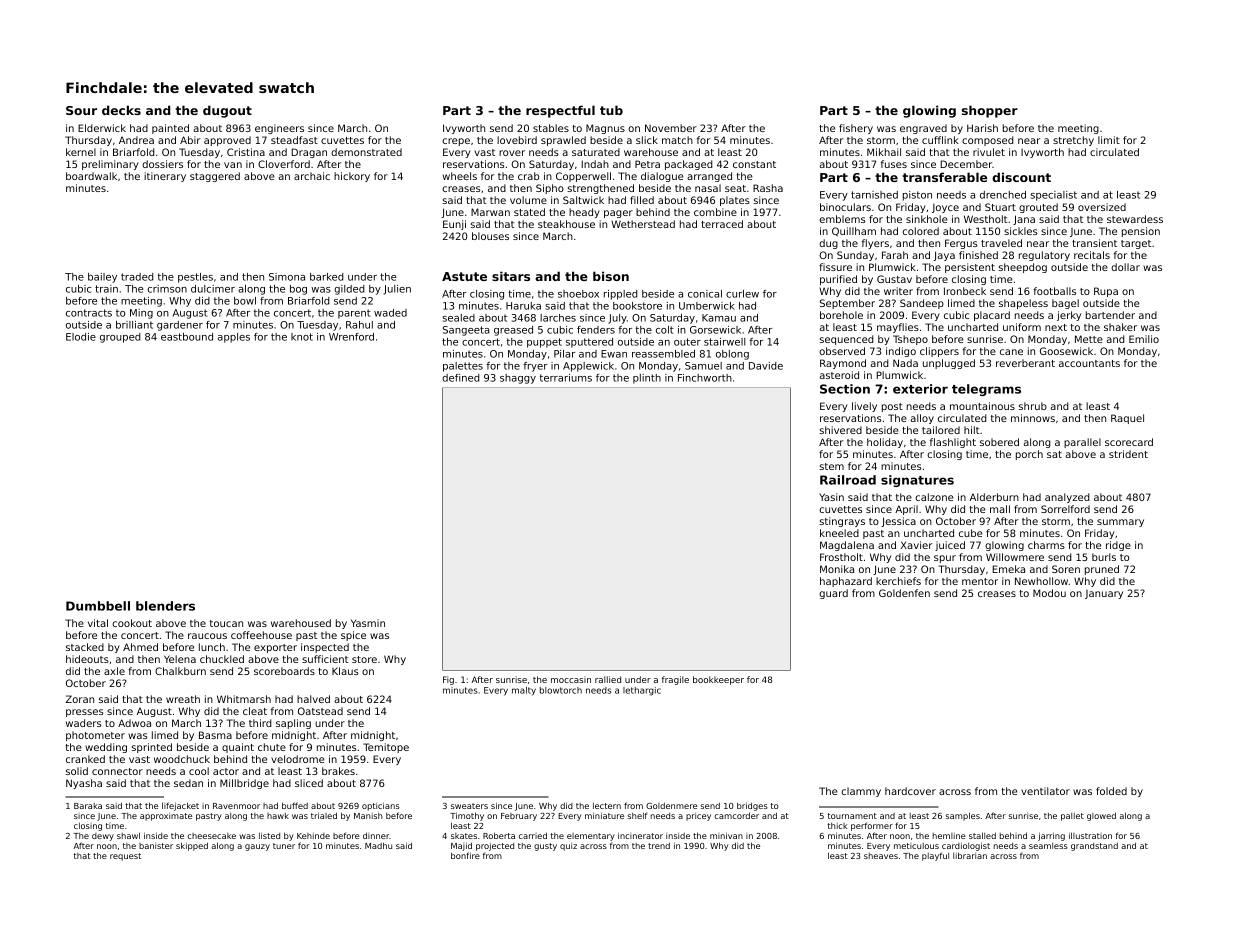  I want to click on nasal, so click(708, 188).
